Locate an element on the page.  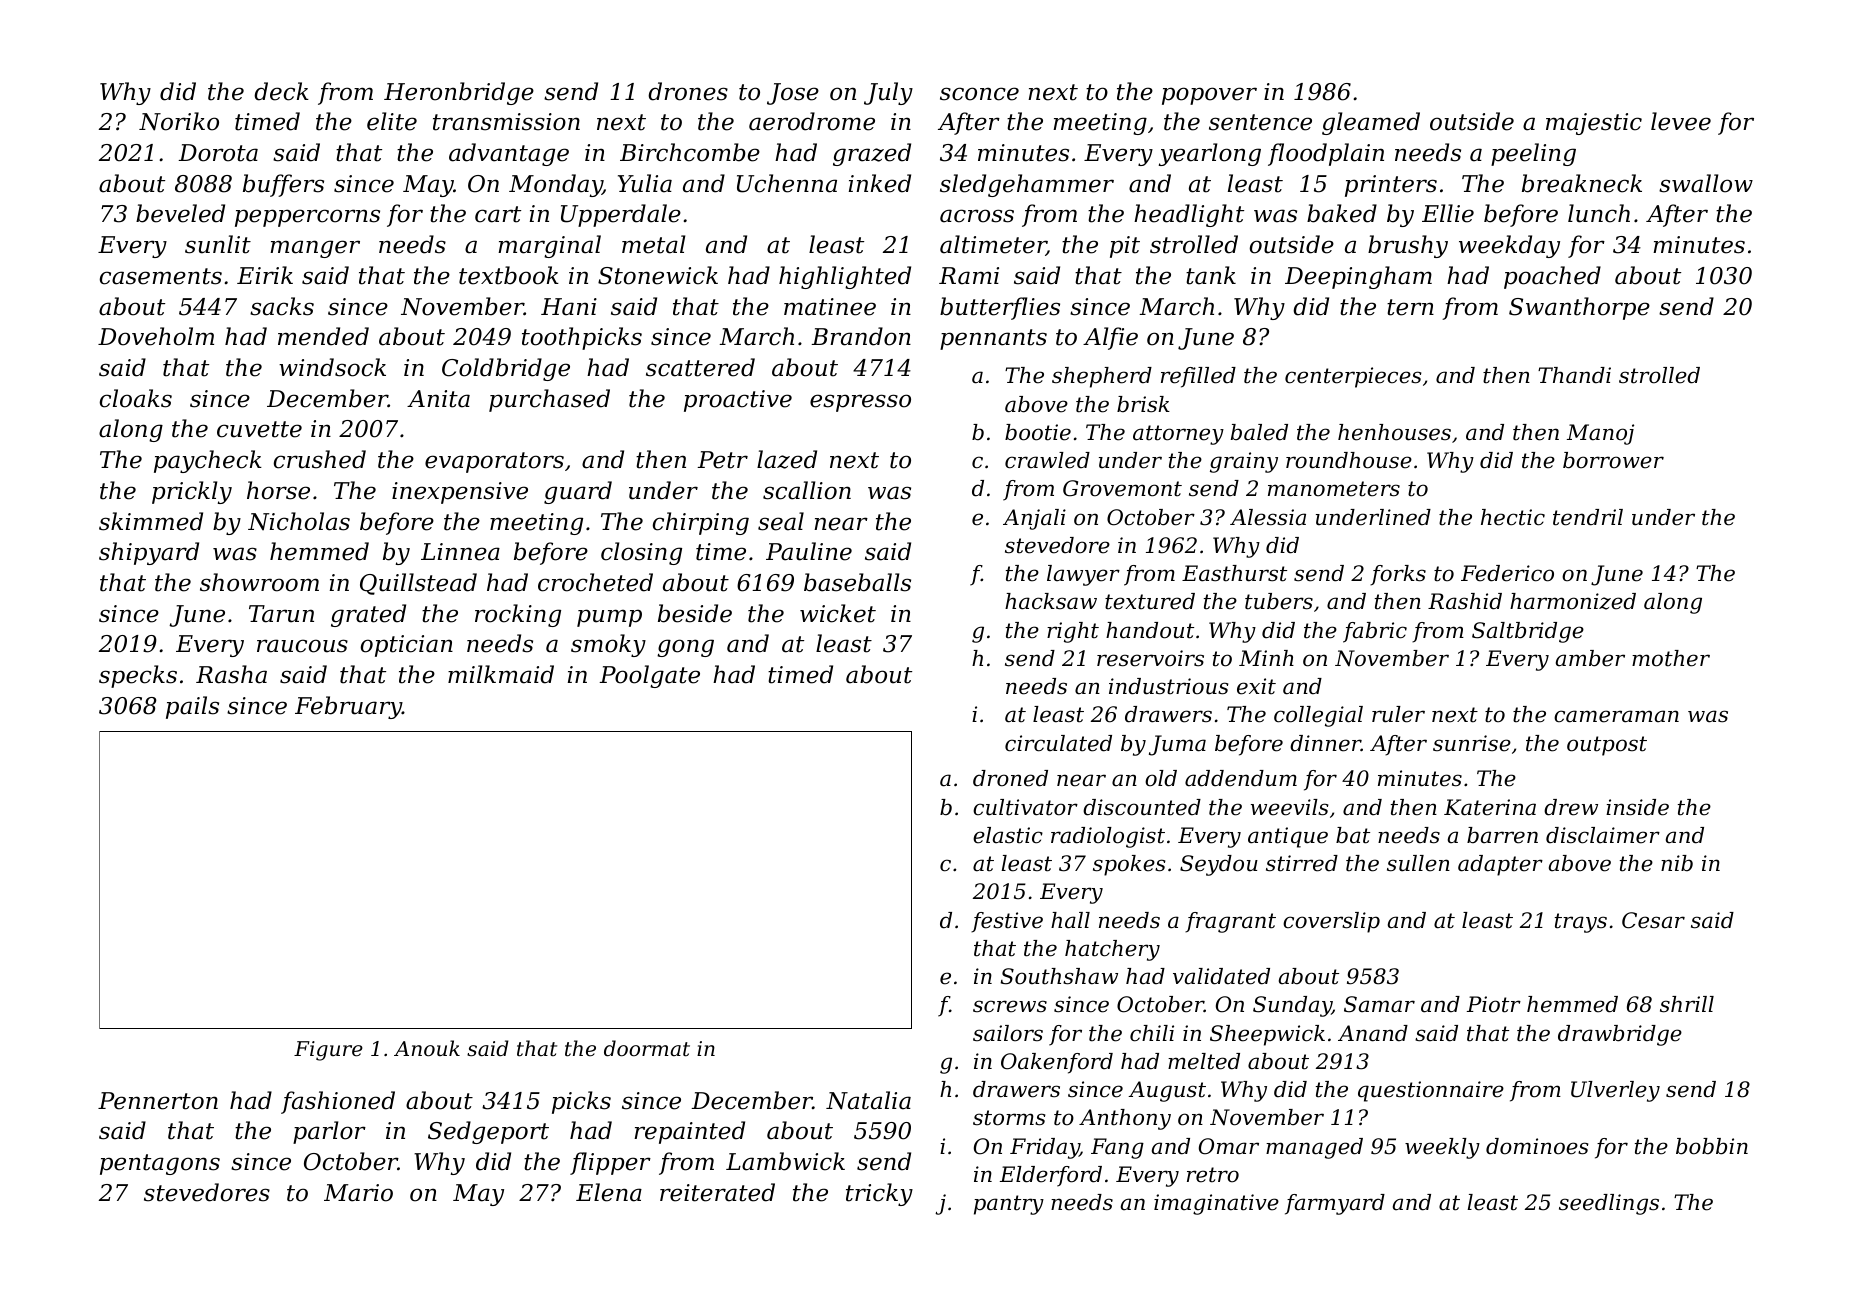
Heronbridge is located at coordinates (459, 93).
